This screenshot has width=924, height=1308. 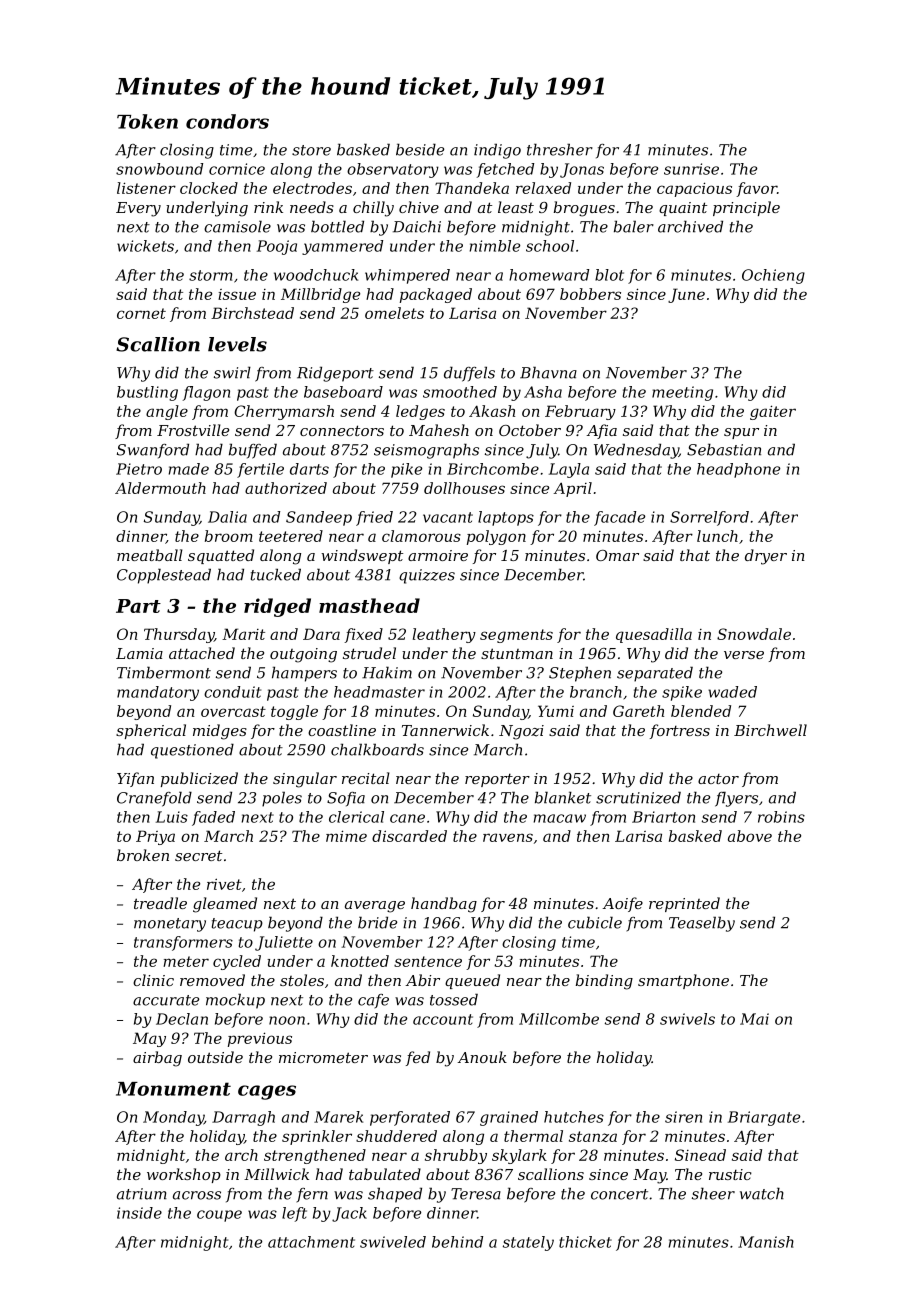 I want to click on Cherrymarsh, so click(x=284, y=412).
